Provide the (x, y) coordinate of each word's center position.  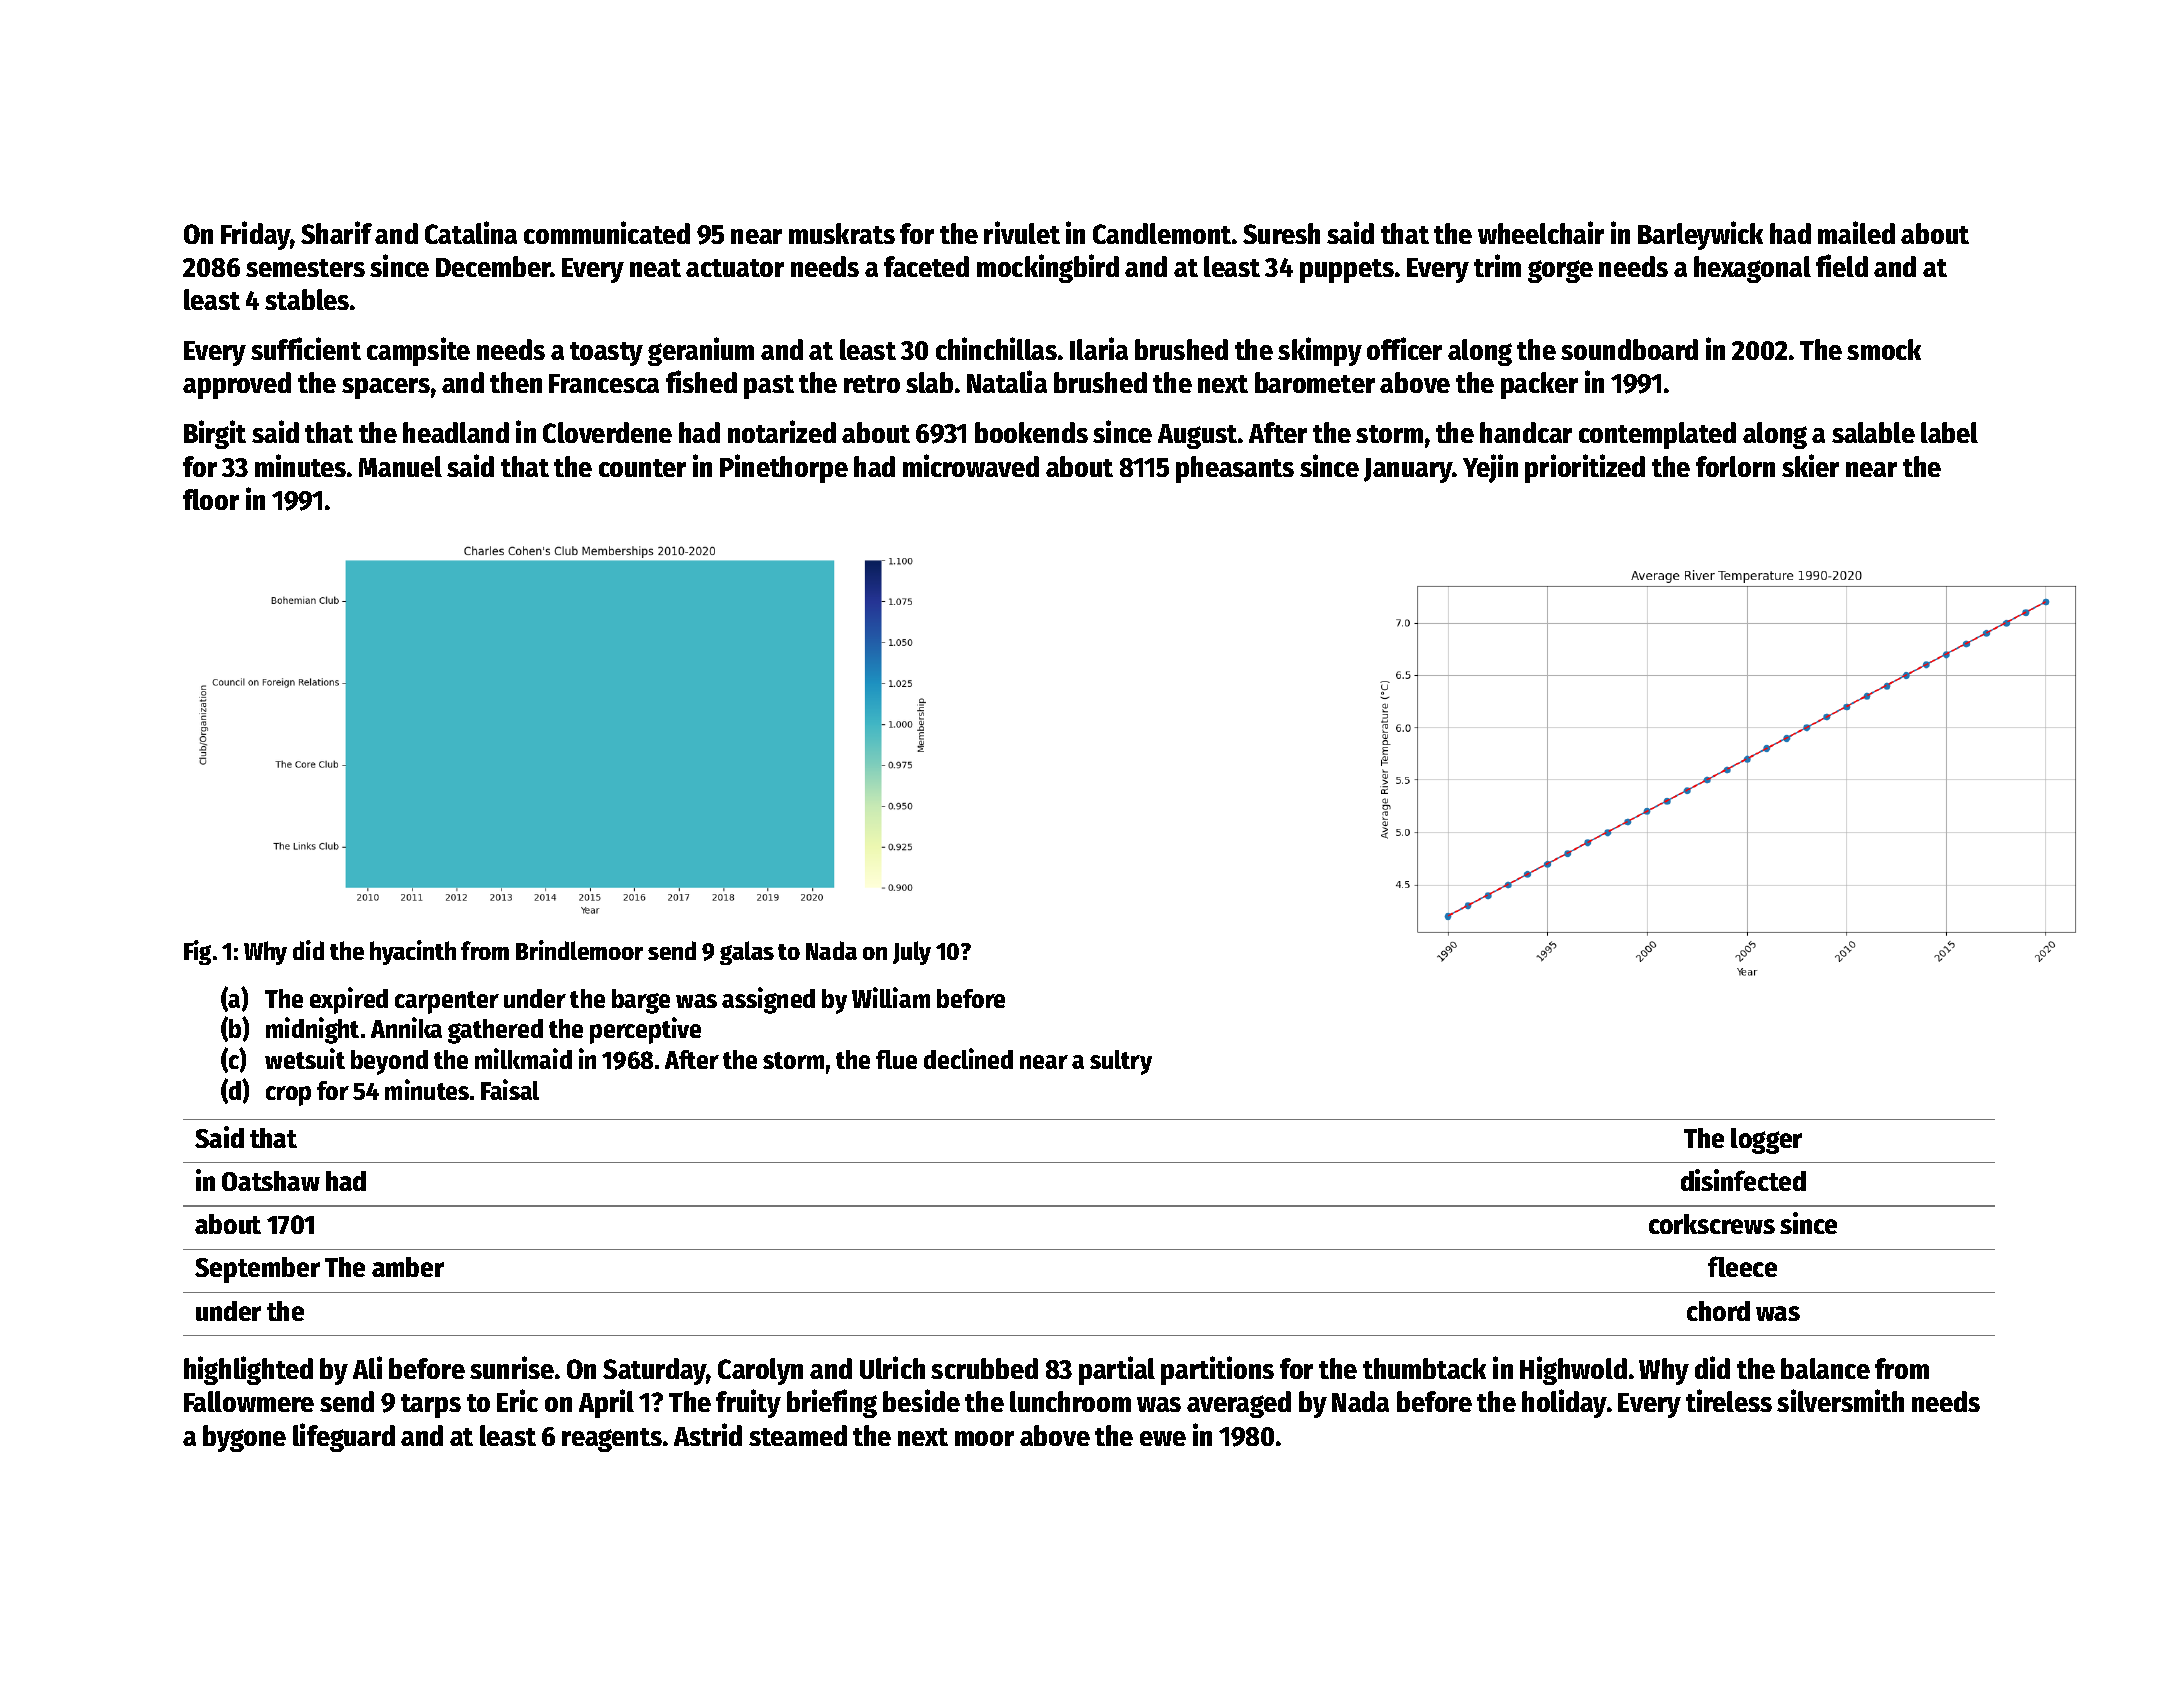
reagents (612, 1440)
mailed (1856, 232)
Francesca (604, 383)
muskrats (842, 233)
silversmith (1840, 1400)
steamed (798, 1435)
